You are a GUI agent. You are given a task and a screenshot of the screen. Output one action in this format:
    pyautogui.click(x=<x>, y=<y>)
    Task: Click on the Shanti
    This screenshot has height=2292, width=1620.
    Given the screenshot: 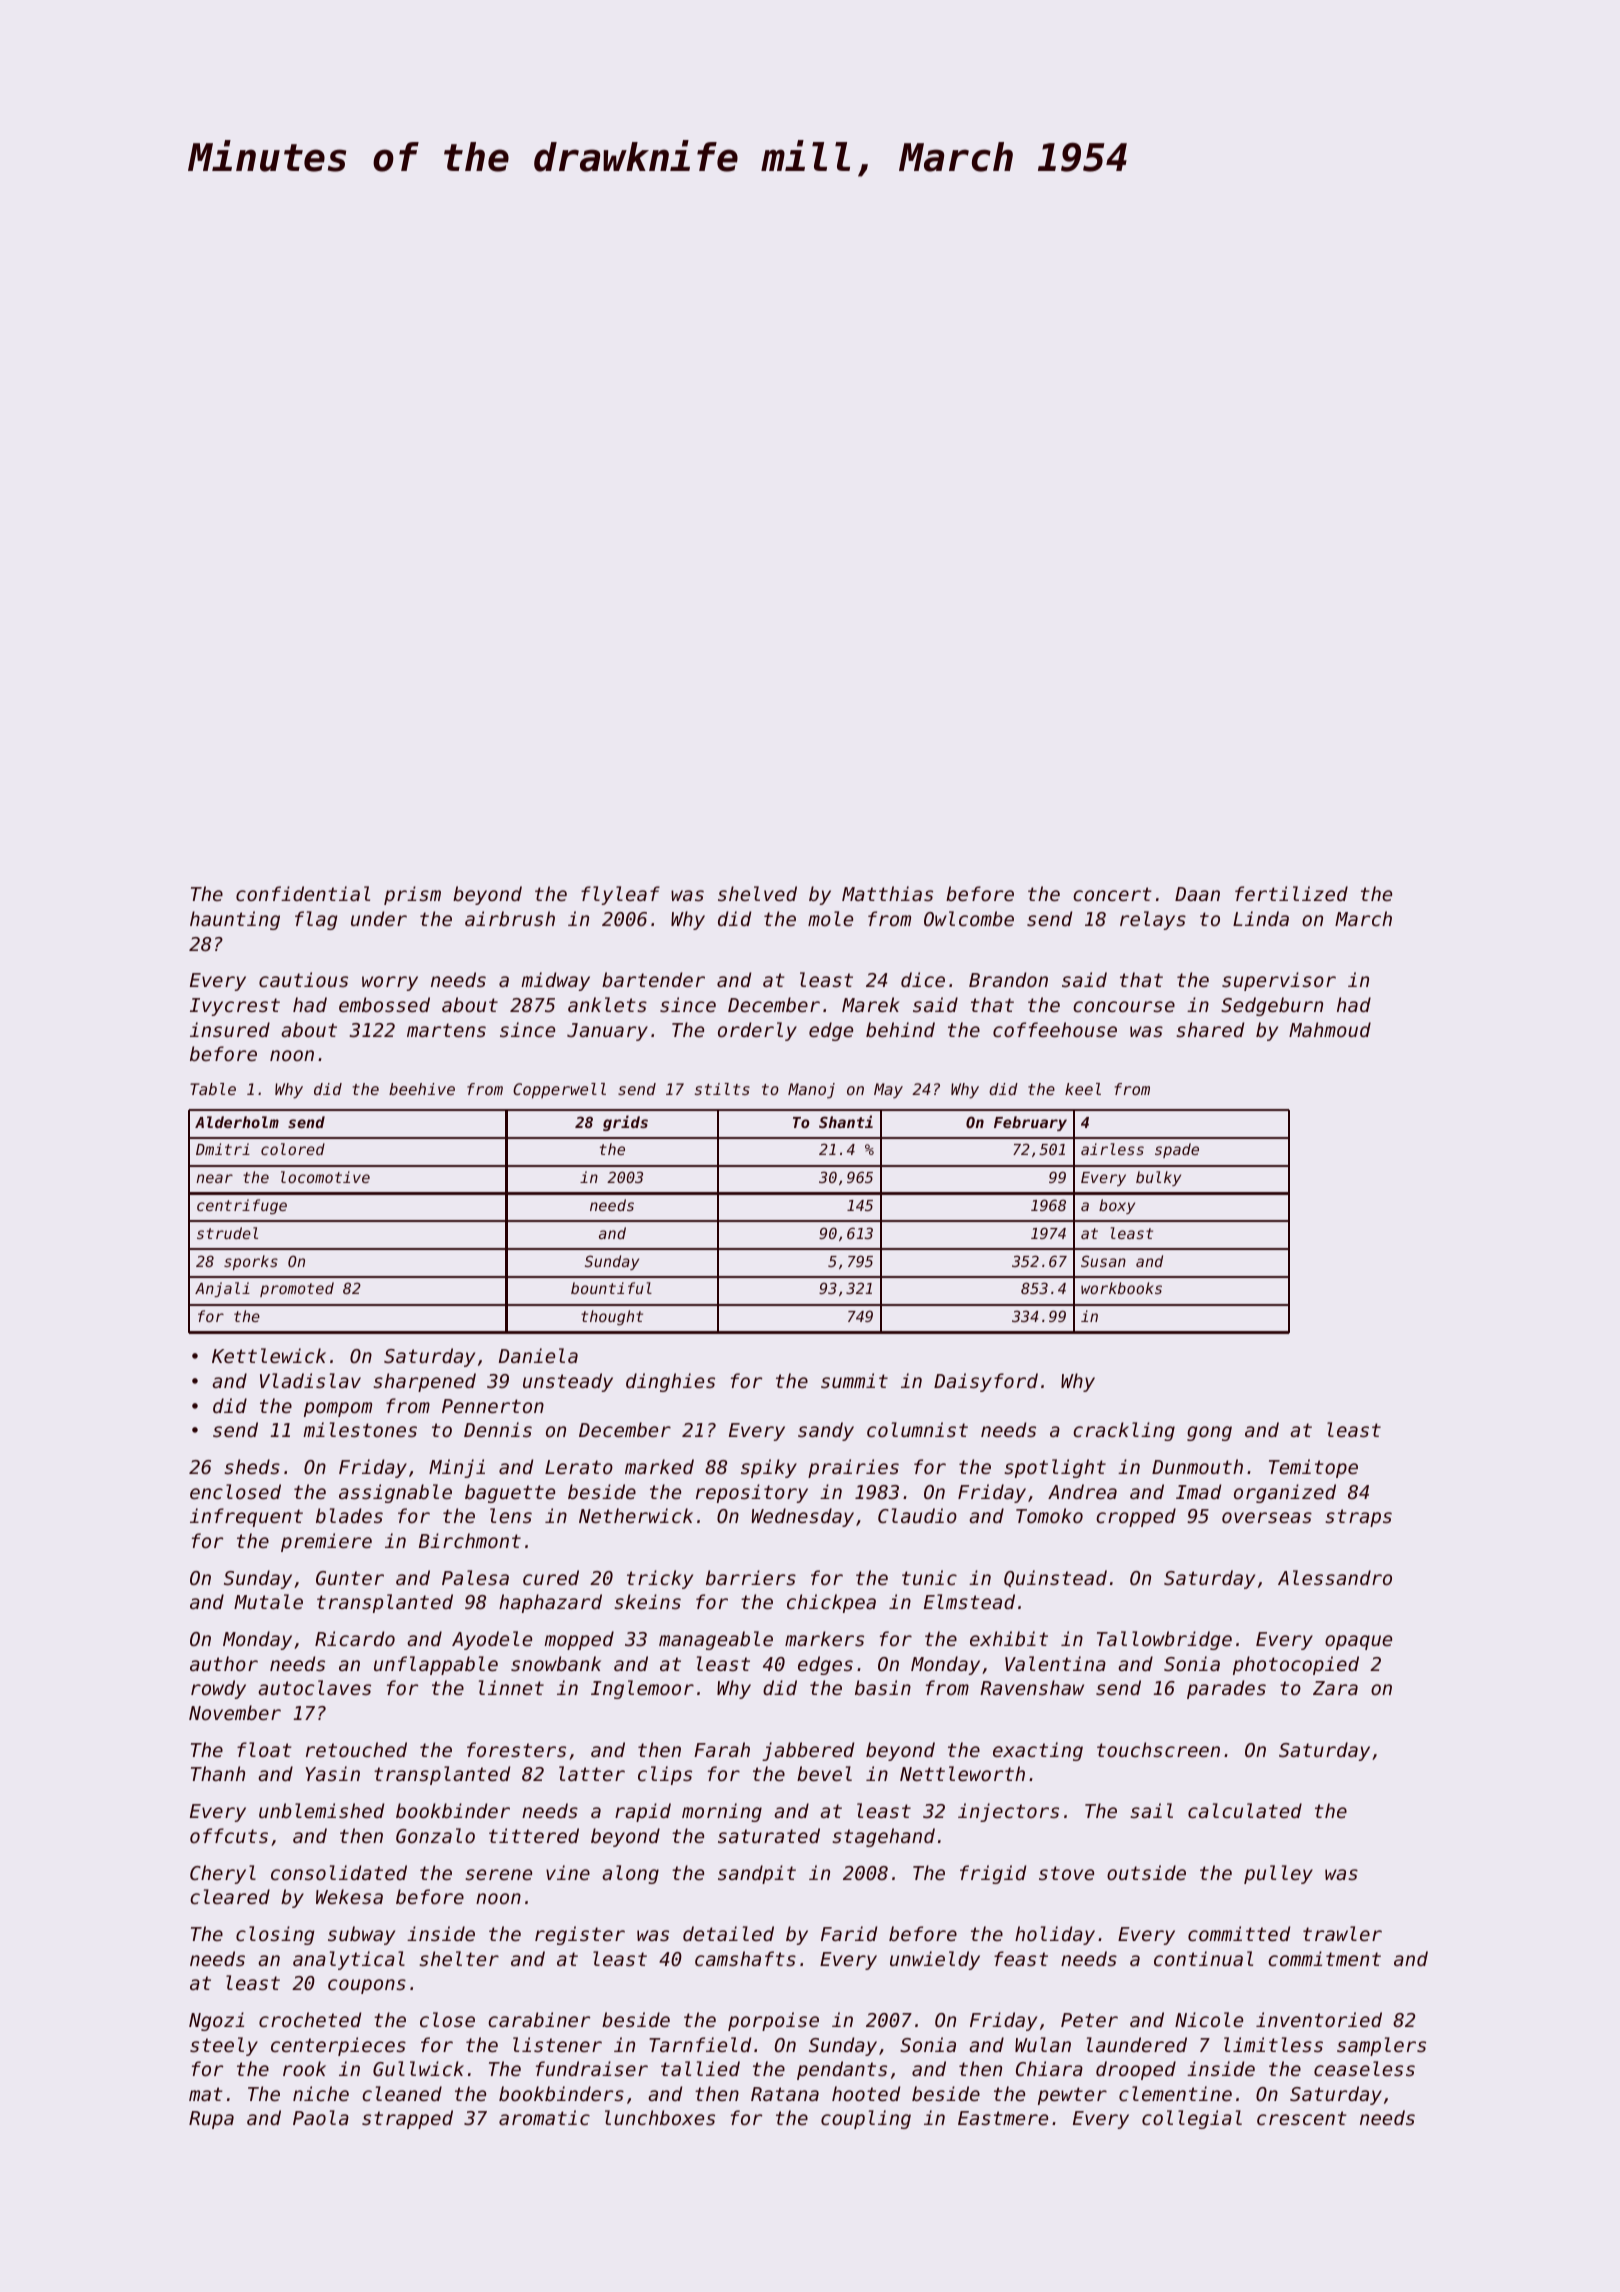 What is the action you would take?
    pyautogui.click(x=846, y=1121)
